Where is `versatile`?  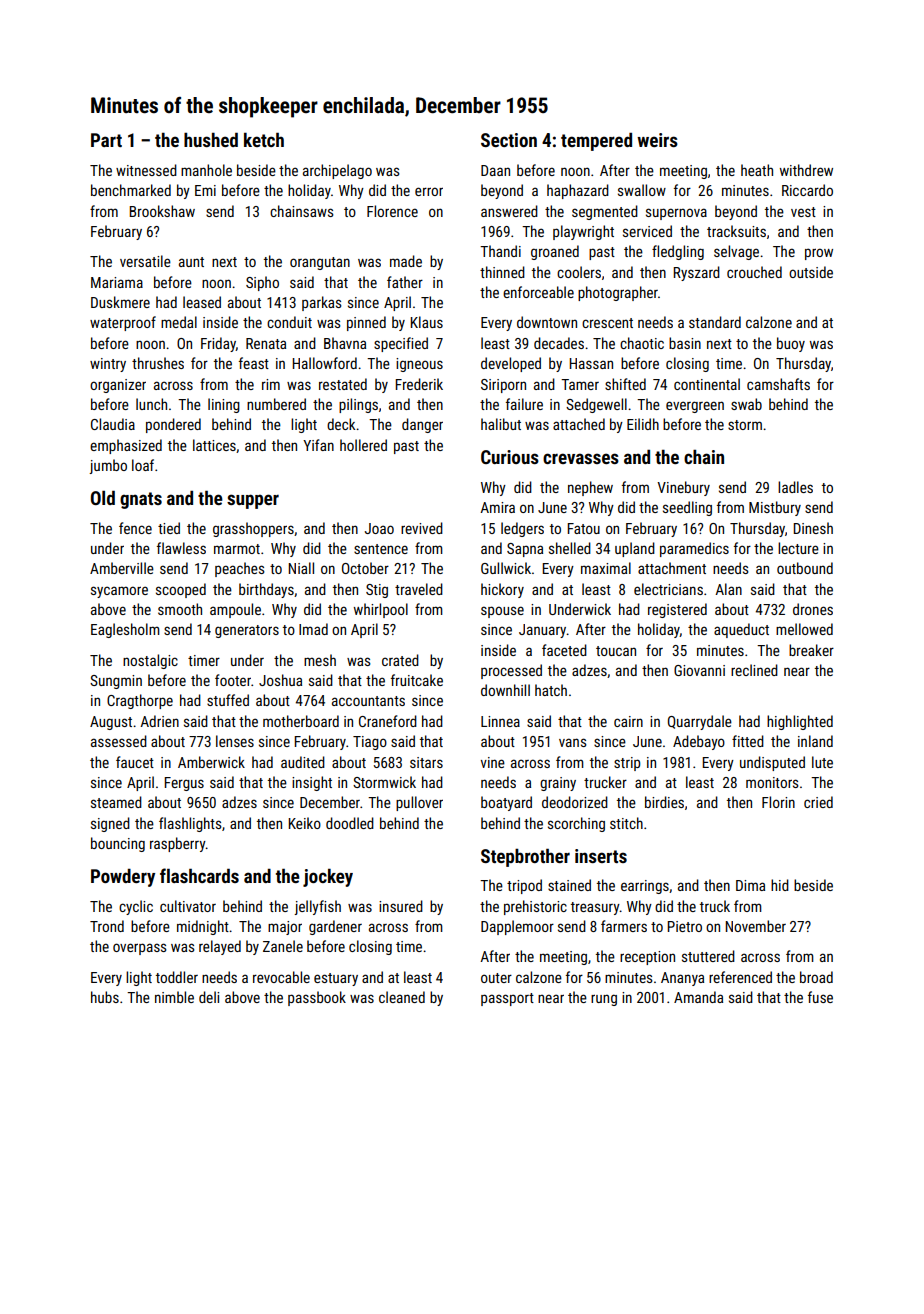 versatile is located at coordinates (145, 261).
